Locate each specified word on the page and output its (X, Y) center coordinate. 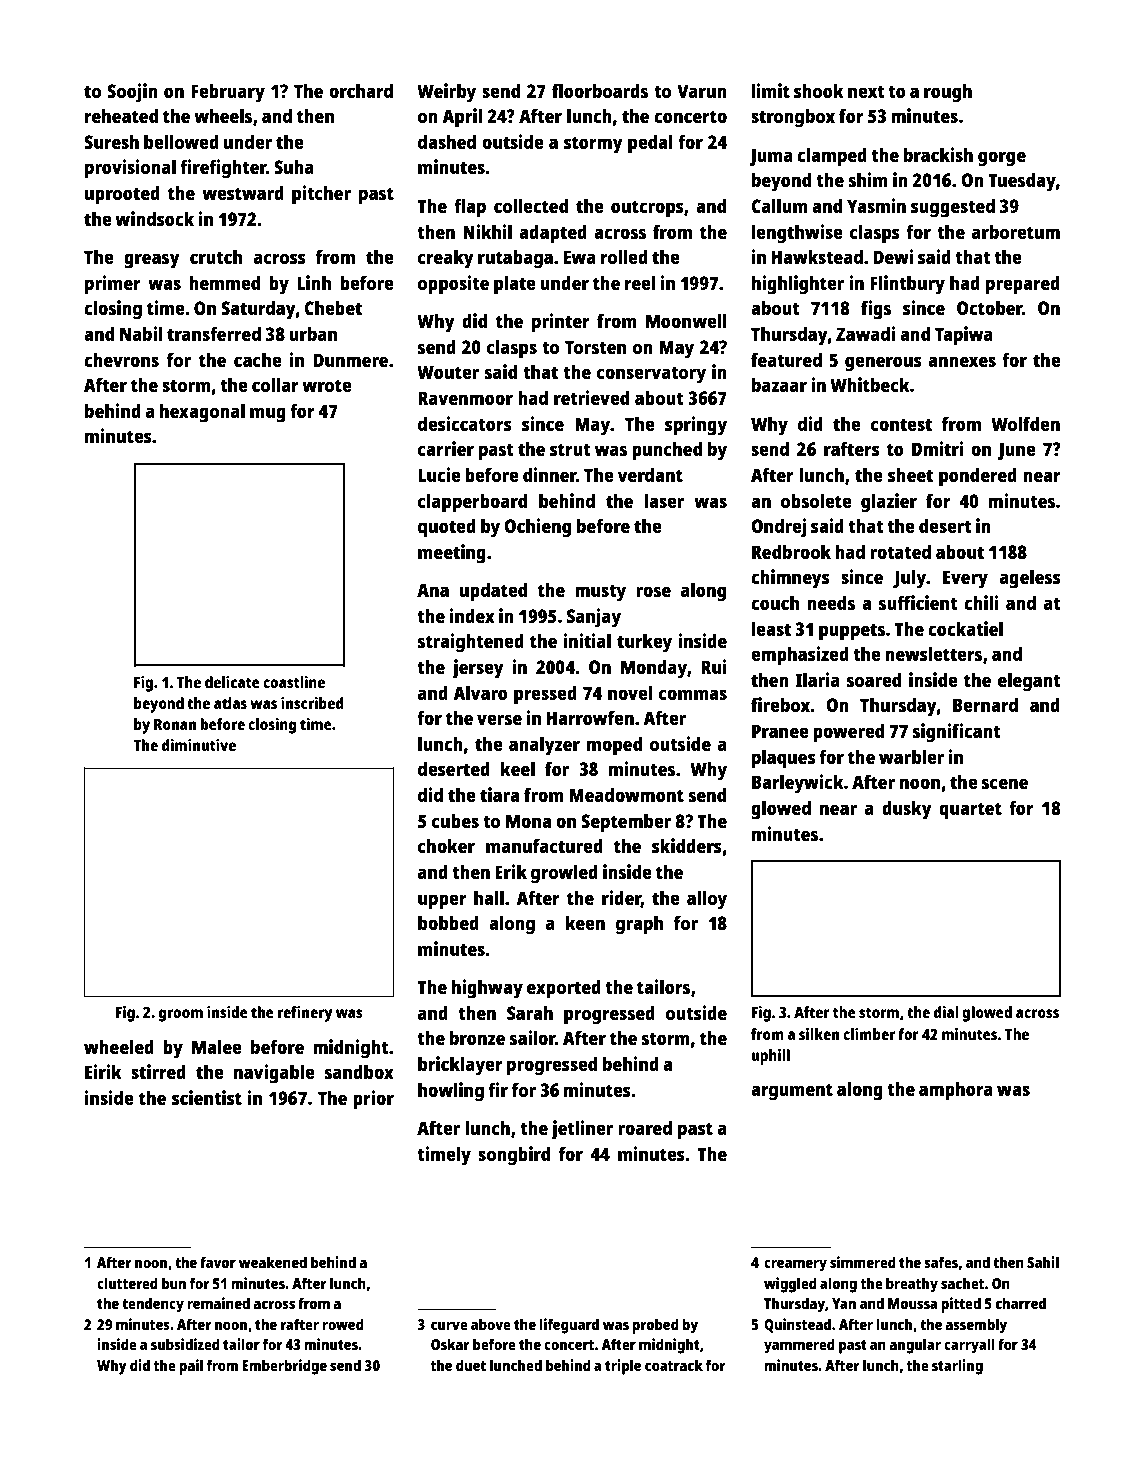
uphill (771, 1057)
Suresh (111, 142)
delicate (232, 682)
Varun (702, 91)
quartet (970, 811)
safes (941, 1262)
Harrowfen (590, 717)
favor (218, 1262)
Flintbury (907, 285)
